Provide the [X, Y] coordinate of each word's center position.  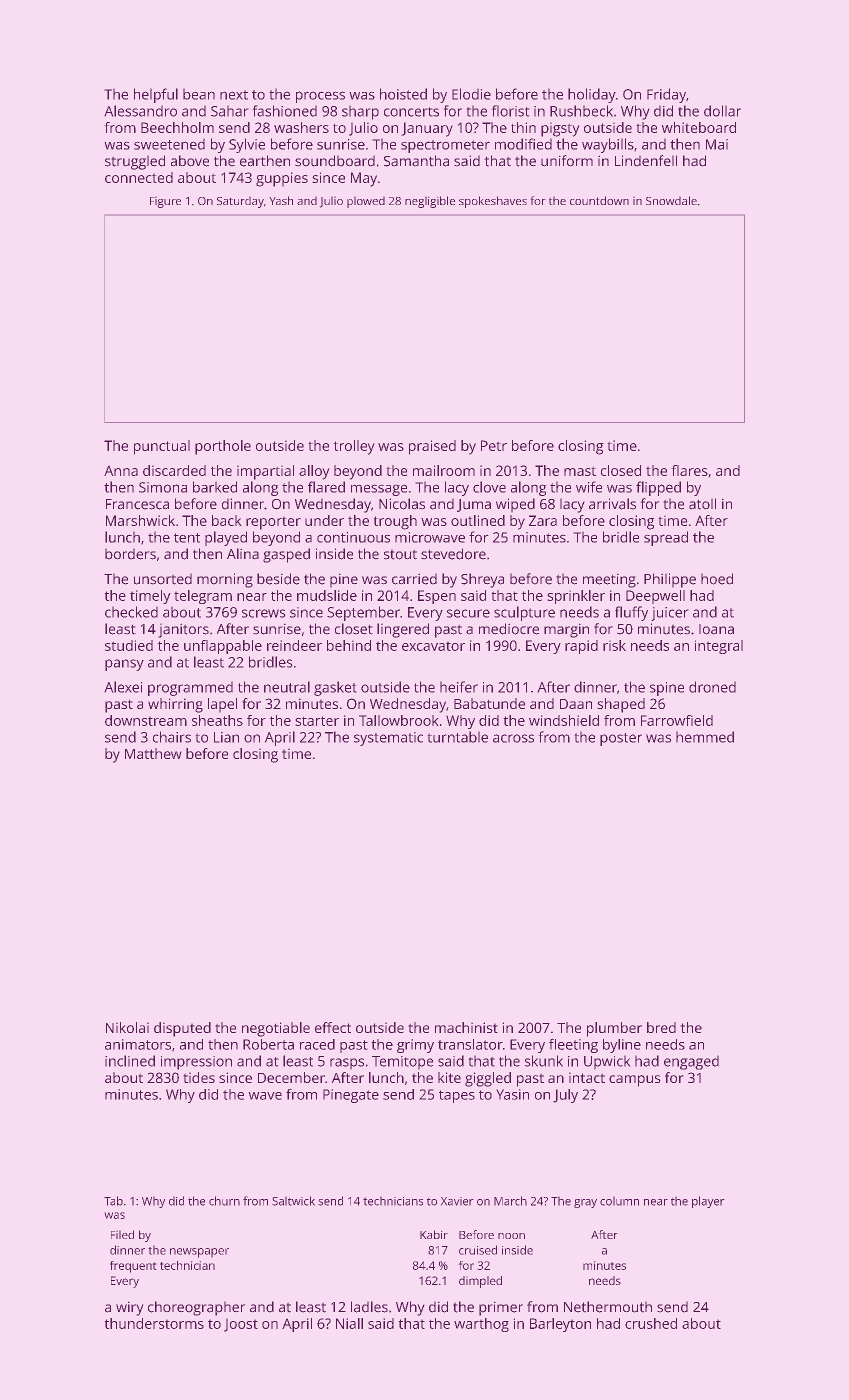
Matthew [153, 753]
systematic [388, 739]
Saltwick [293, 1201]
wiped [515, 505]
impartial [265, 472]
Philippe [670, 580]
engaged [691, 1063]
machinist [466, 1027]
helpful [156, 95]
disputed [182, 1029]
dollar [722, 111]
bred [661, 1027]
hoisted [403, 94]
